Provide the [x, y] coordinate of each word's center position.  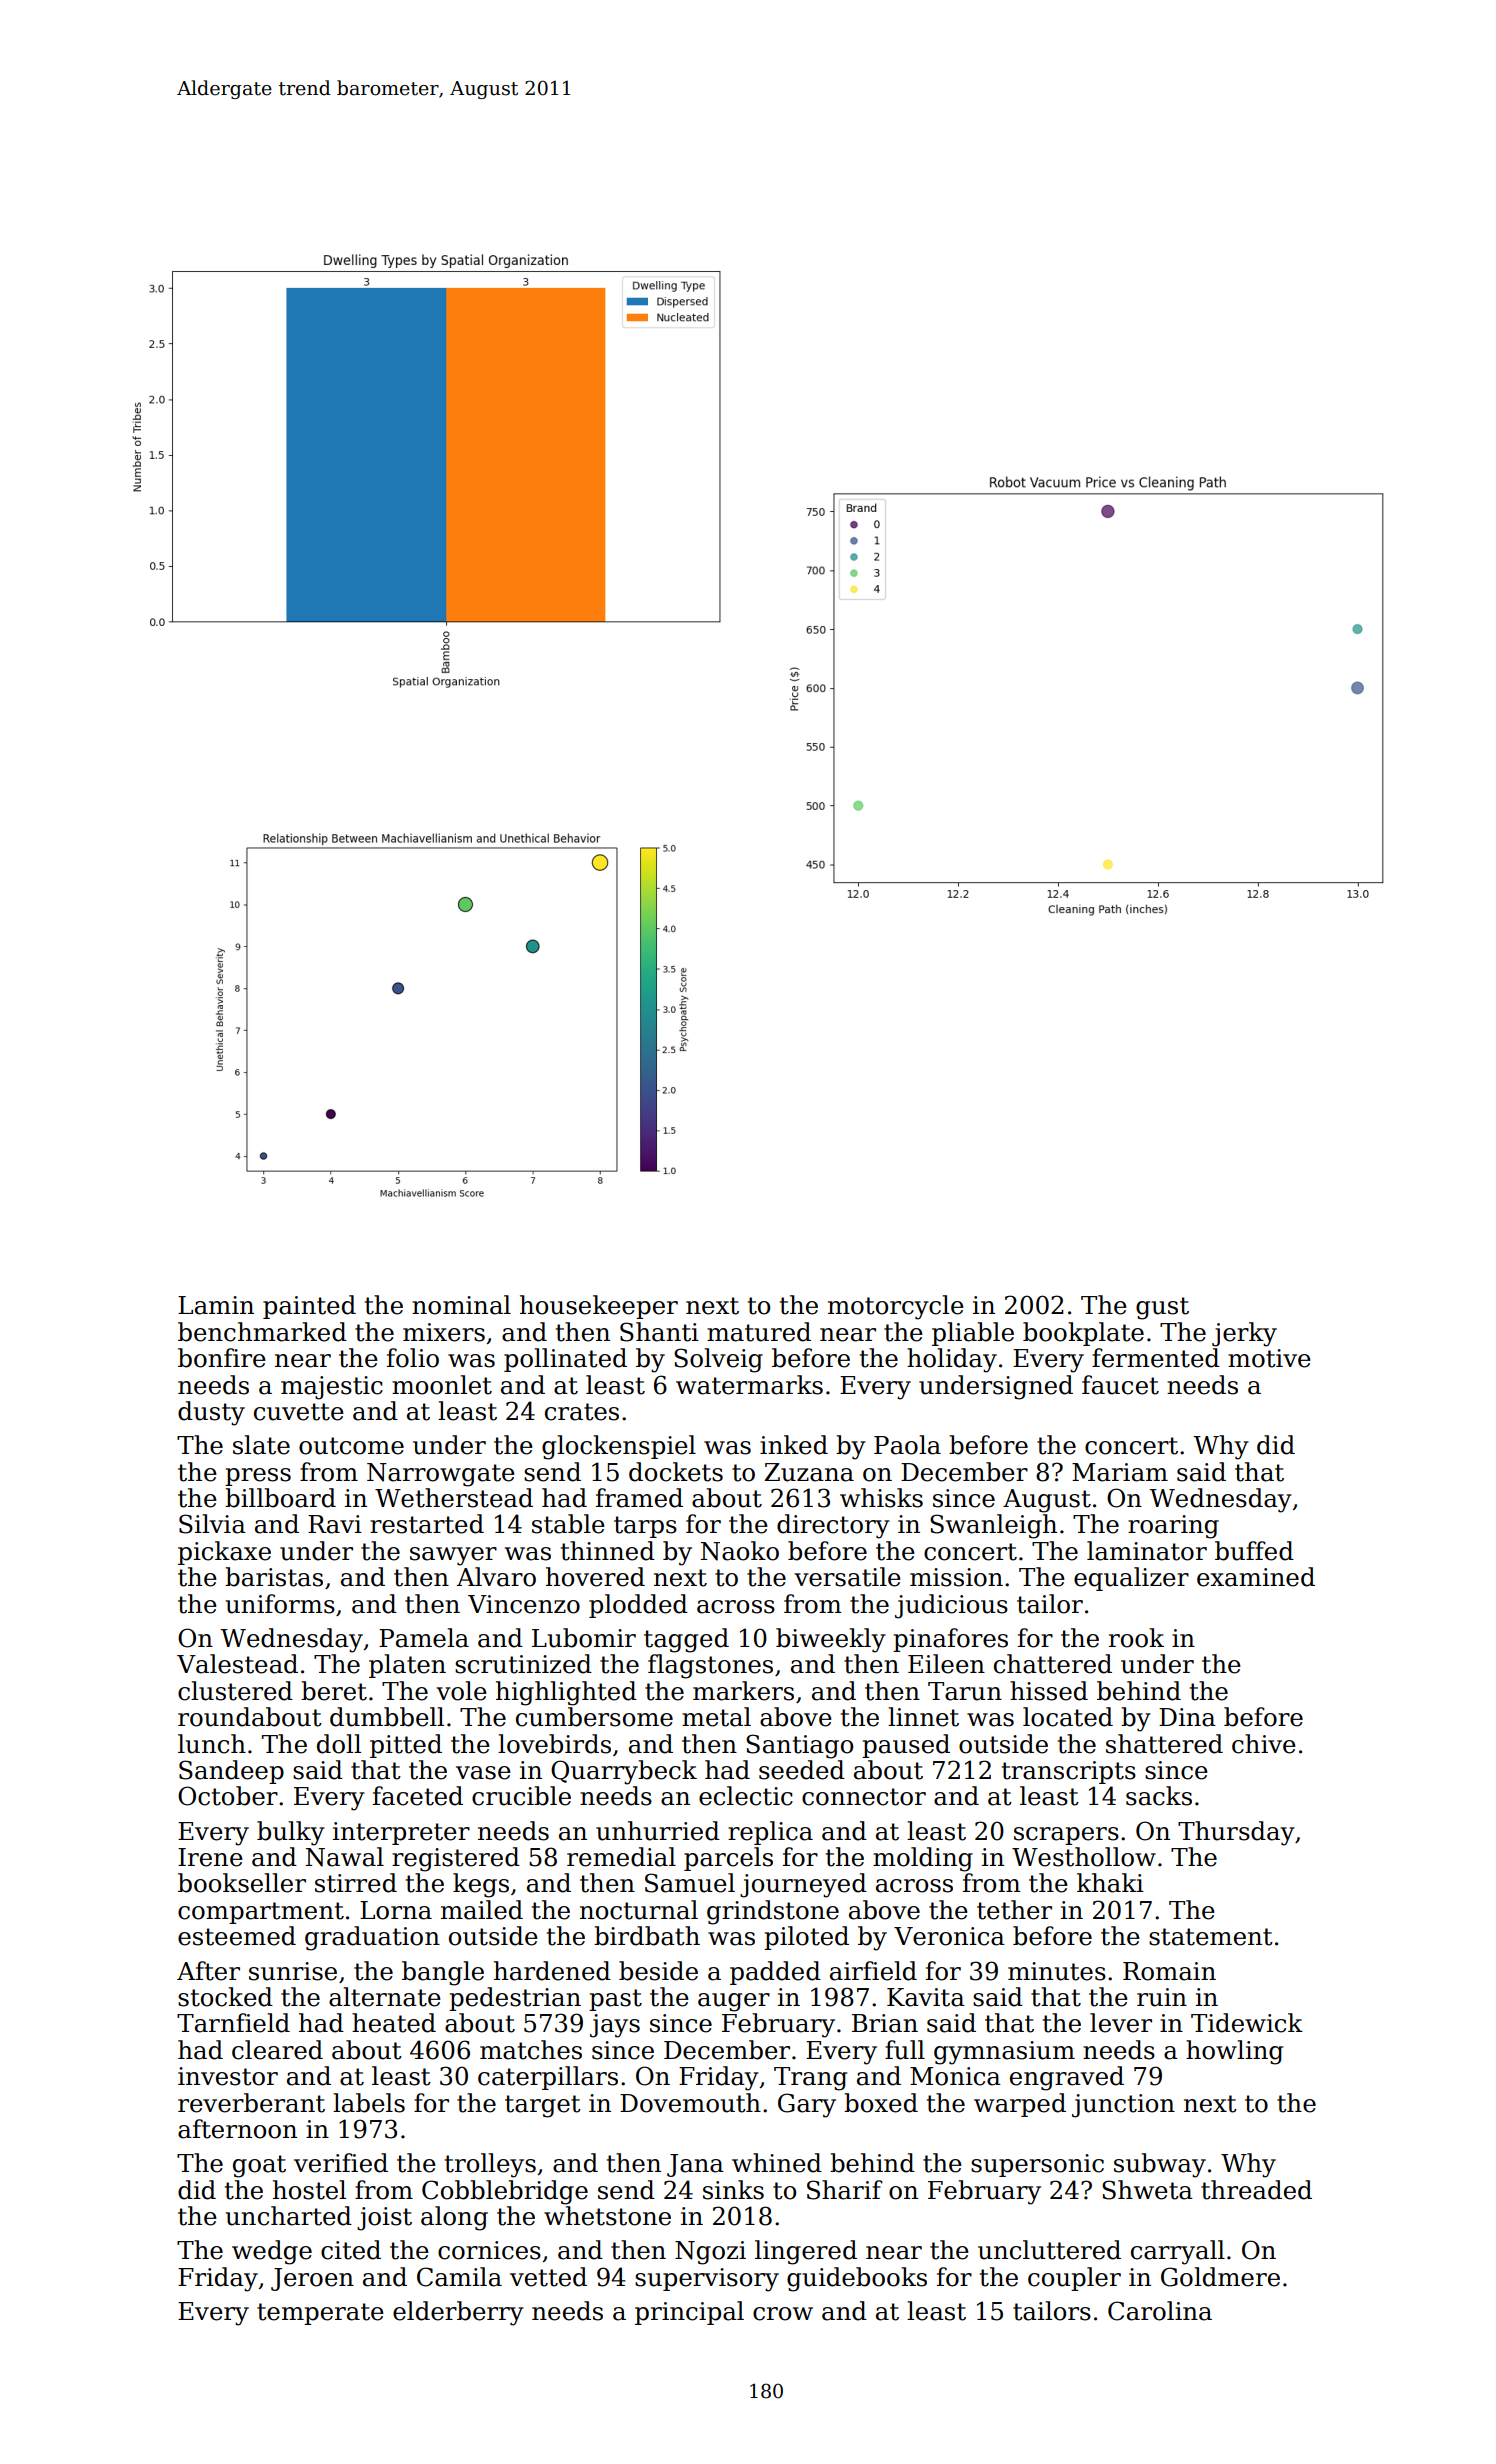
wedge [272, 2252]
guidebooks [857, 2279]
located [1068, 1717]
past [615, 2000]
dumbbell [387, 1717]
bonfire [222, 1358]
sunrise [293, 1971]
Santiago [799, 1746]
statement [1211, 1937]
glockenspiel [619, 1447]
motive [1269, 1358]
